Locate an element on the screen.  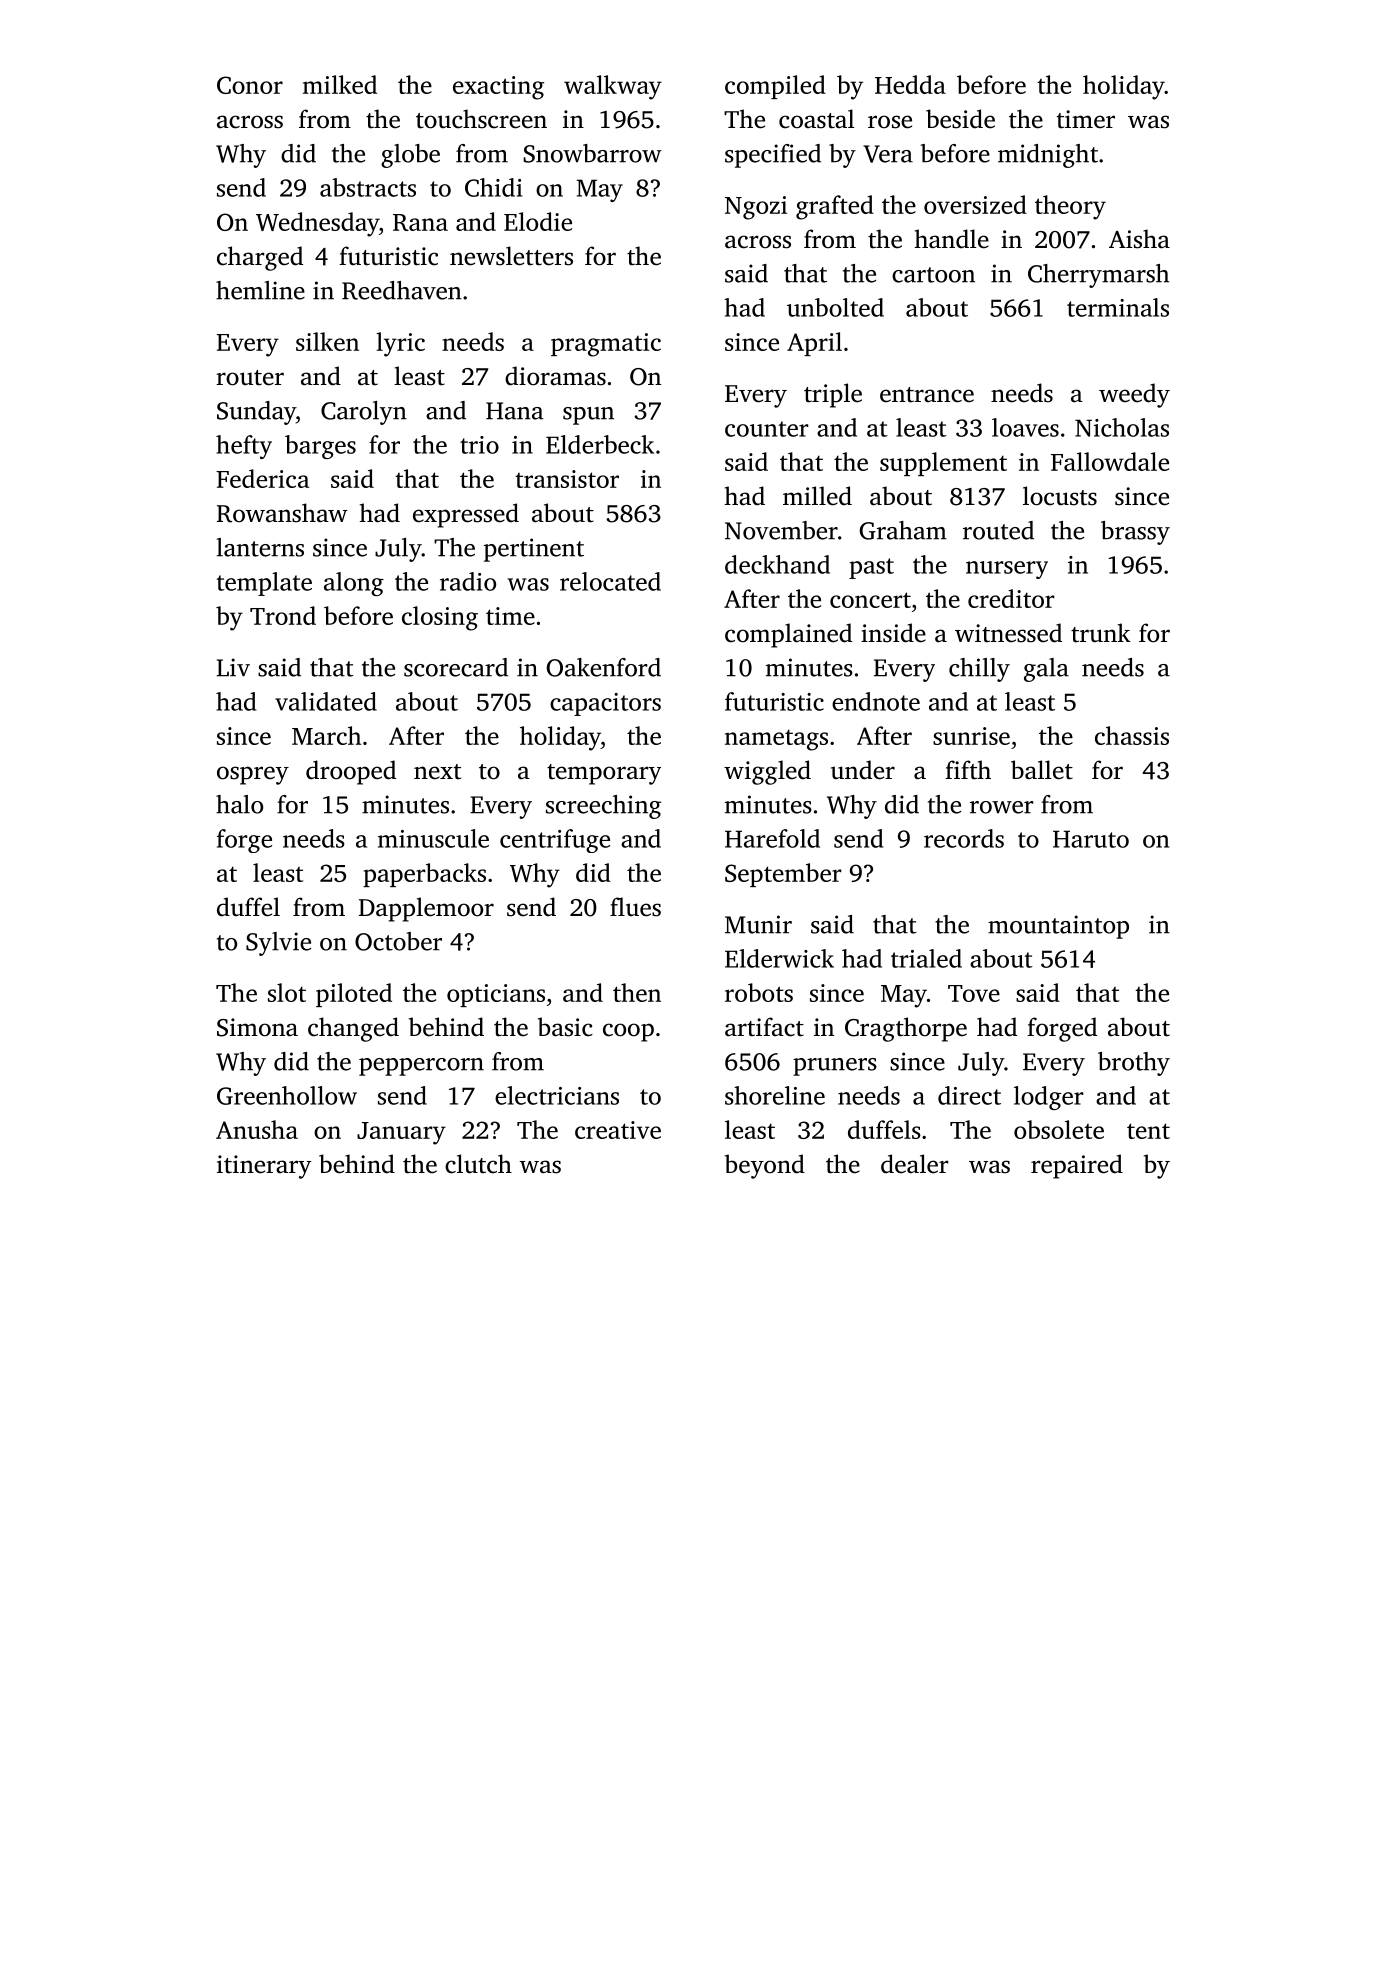
specified is located at coordinates (773, 156).
